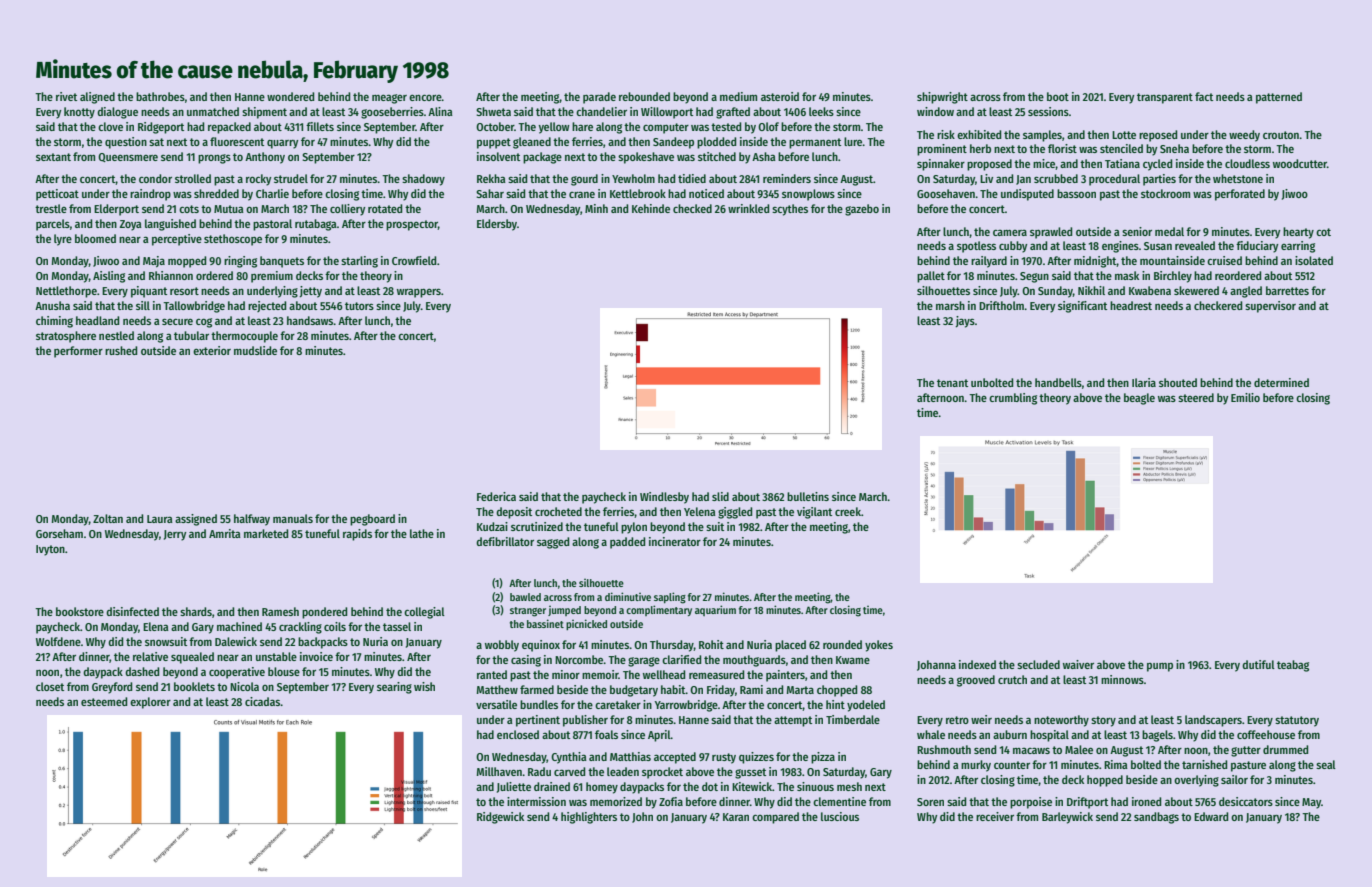 The height and width of the page is (887, 1372). I want to click on luscious, so click(840, 816).
